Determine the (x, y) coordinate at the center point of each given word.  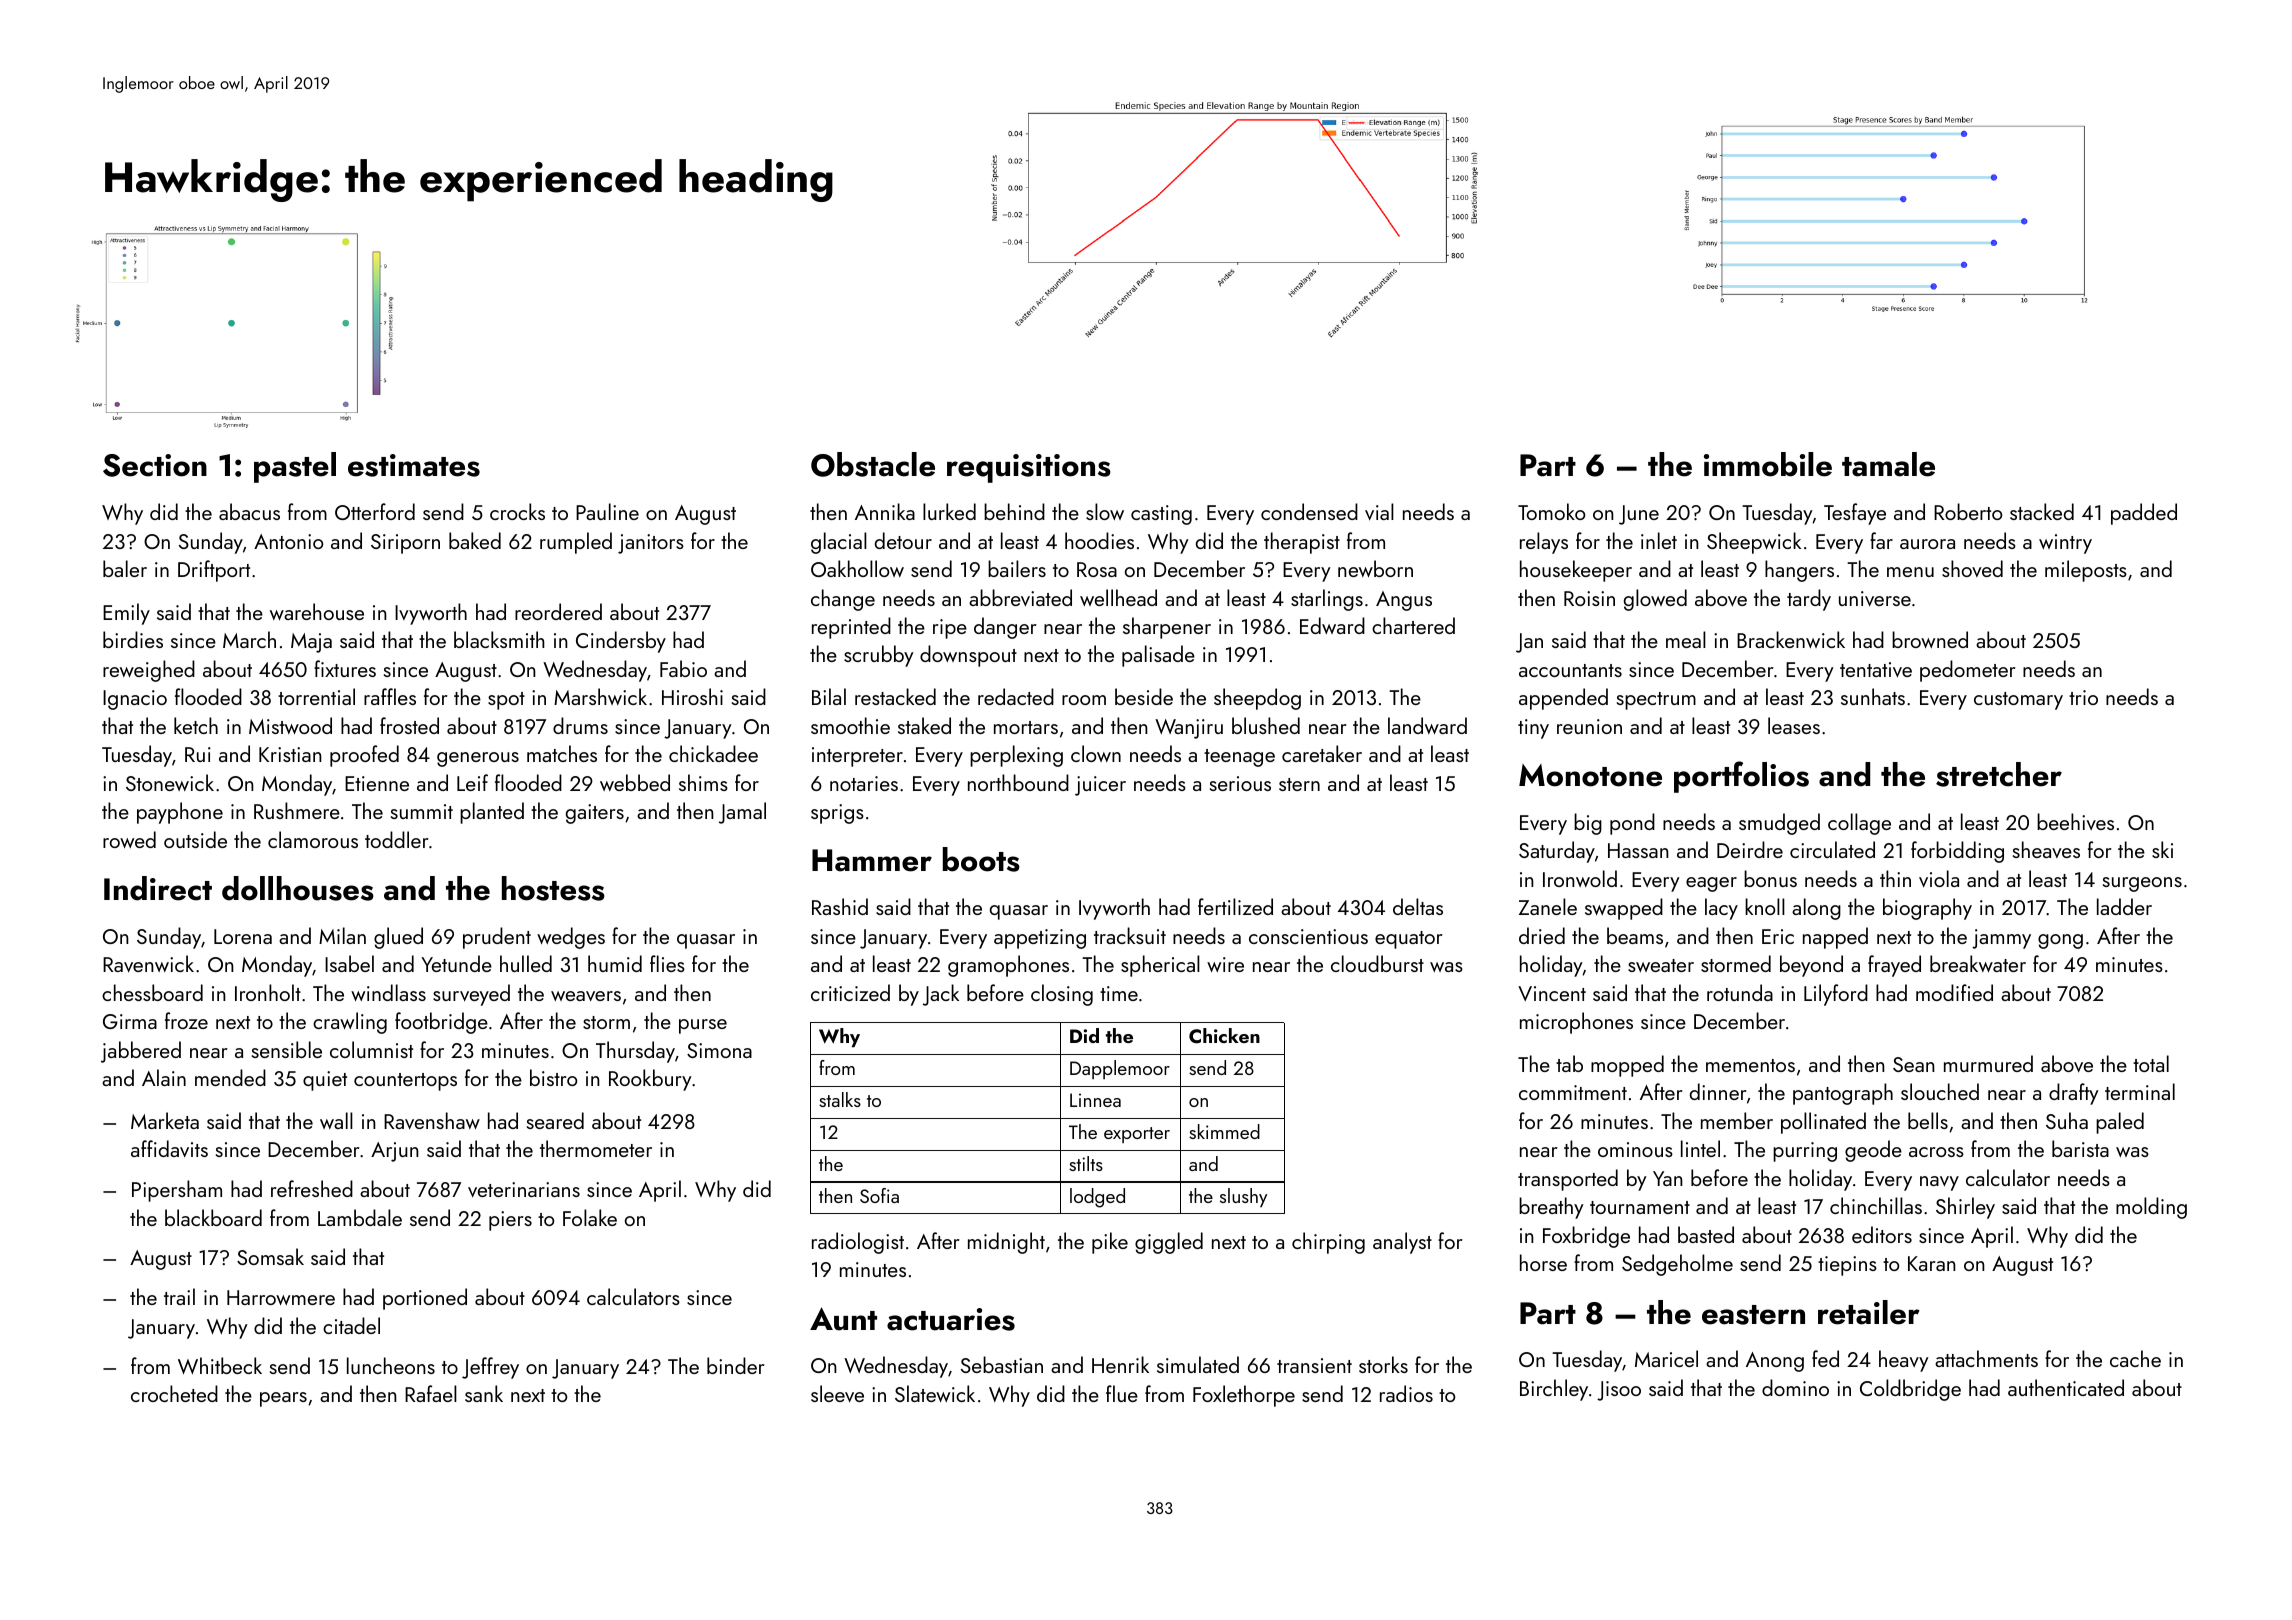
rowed (129, 839)
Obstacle (873, 464)
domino (1795, 1387)
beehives (2075, 821)
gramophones (1008, 966)
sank (484, 1393)
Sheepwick (1754, 543)
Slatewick (935, 1393)
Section (155, 465)
